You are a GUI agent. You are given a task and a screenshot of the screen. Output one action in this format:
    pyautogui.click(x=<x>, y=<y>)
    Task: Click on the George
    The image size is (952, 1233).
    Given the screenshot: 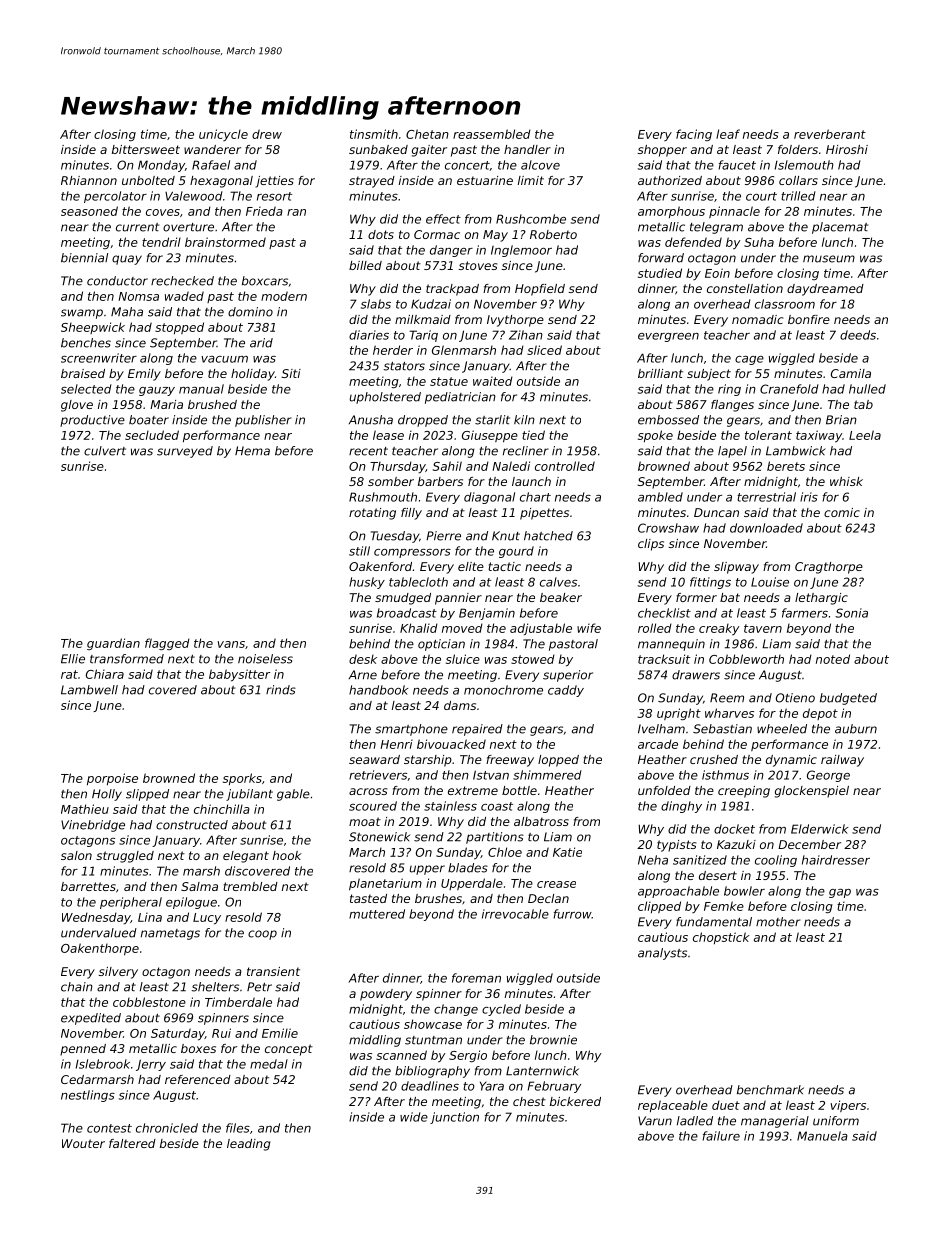 What is the action you would take?
    pyautogui.click(x=828, y=776)
